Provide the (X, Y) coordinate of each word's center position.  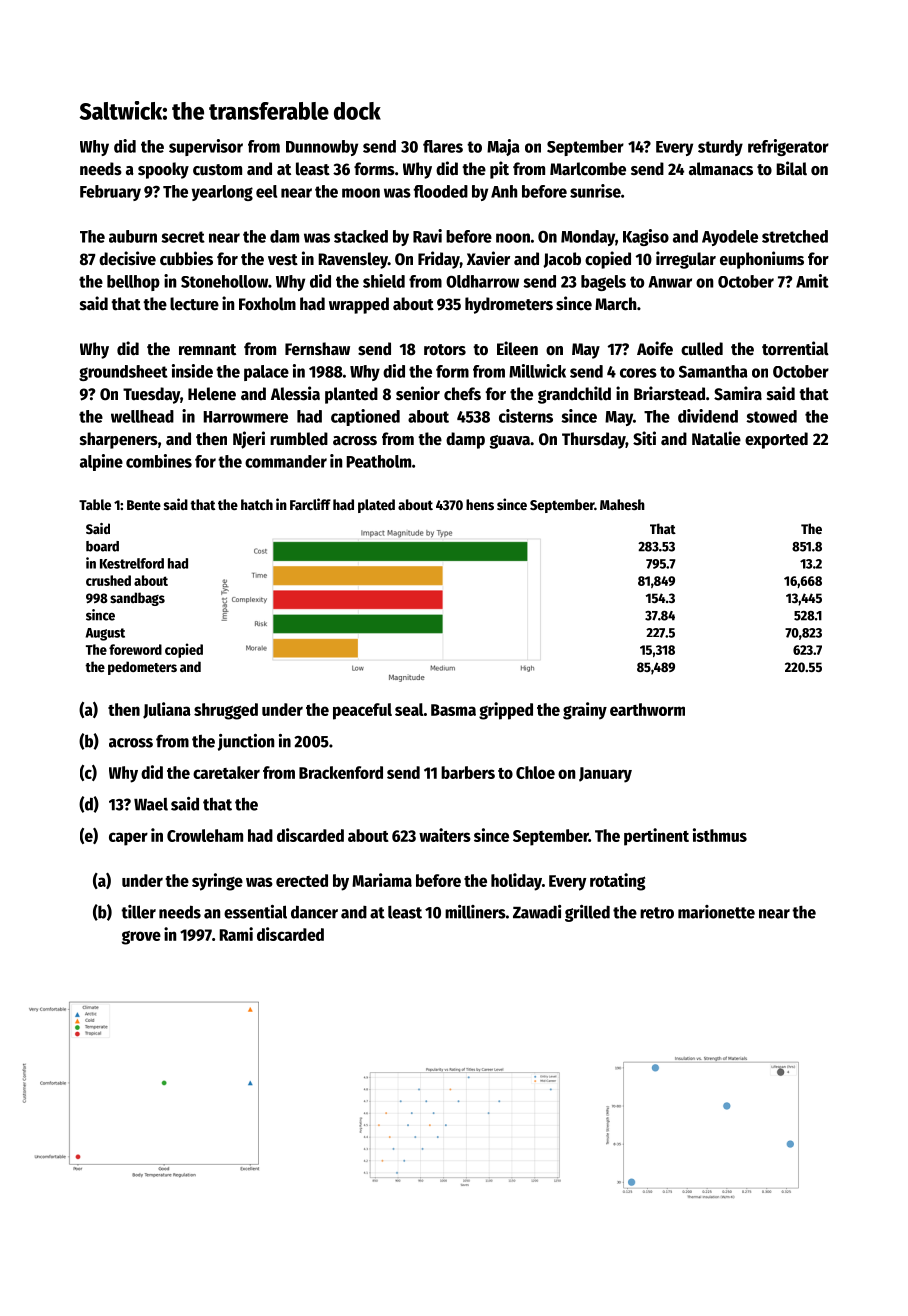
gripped (506, 711)
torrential (795, 348)
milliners (475, 912)
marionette (716, 912)
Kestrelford (132, 563)
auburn (133, 236)
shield (384, 281)
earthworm (647, 709)
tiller (138, 912)
